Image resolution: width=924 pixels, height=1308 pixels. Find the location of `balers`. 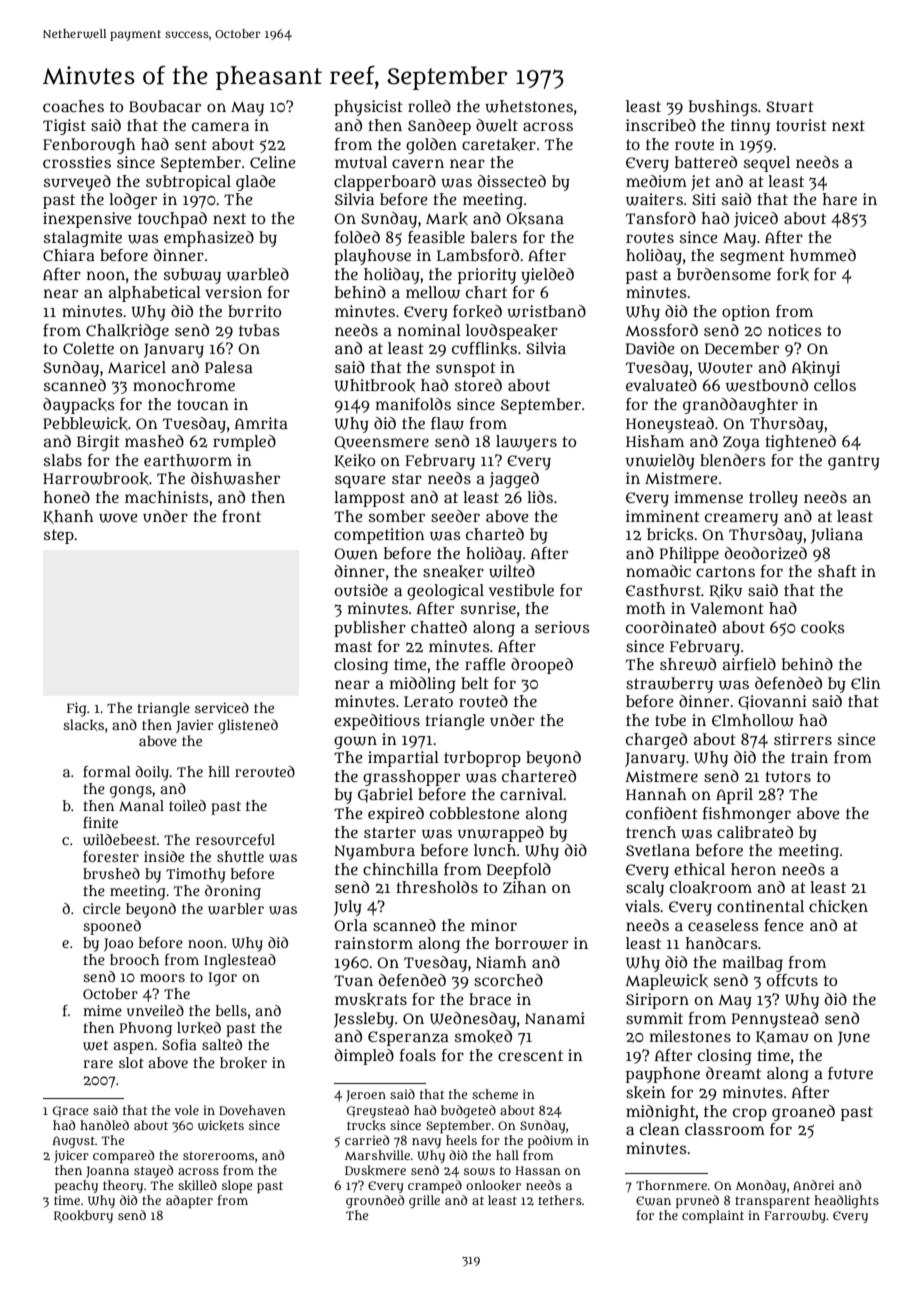

balers is located at coordinates (494, 237).
